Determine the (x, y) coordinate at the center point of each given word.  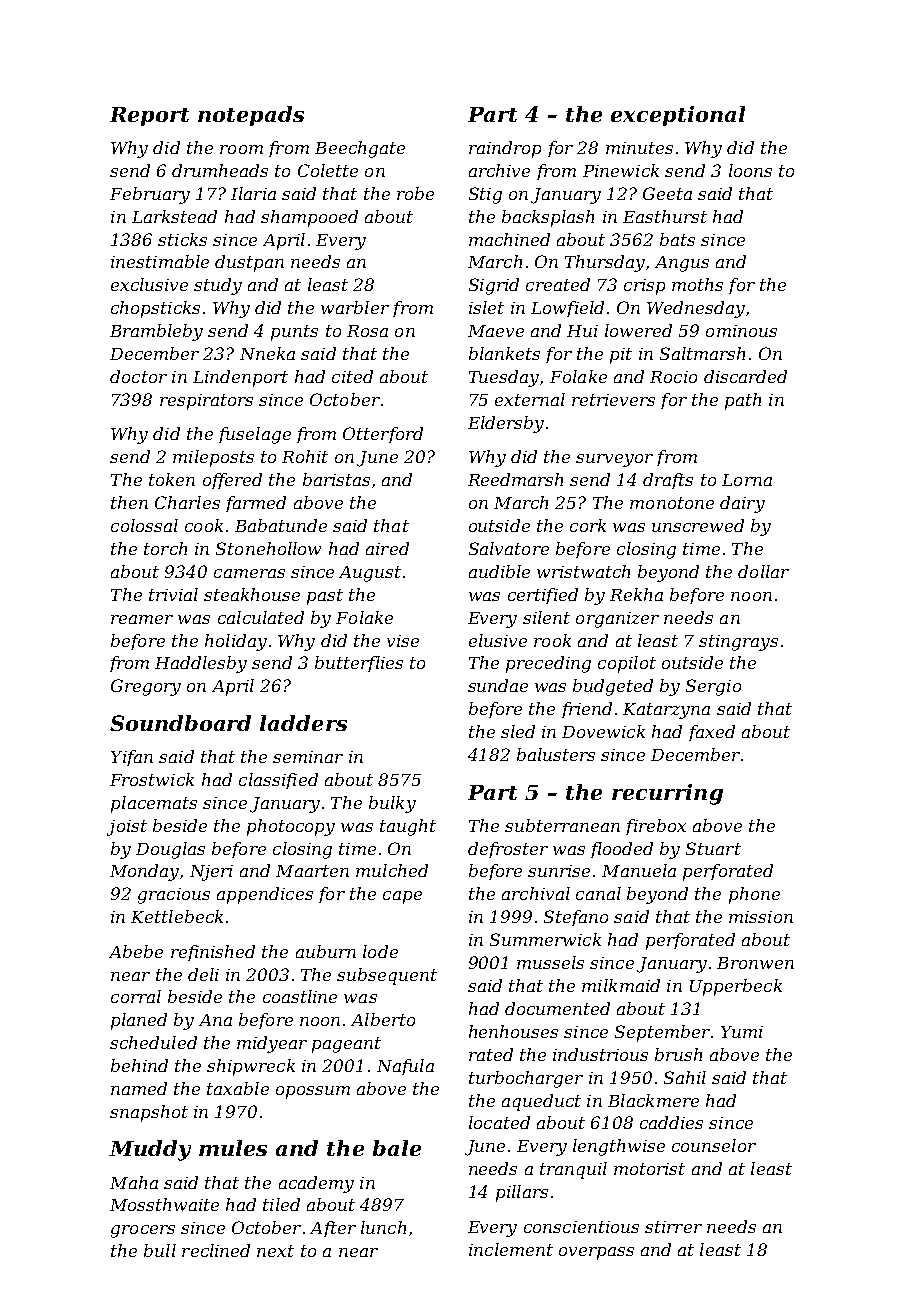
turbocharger (526, 1079)
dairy (742, 504)
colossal (144, 525)
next (275, 1251)
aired (387, 548)
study (218, 286)
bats (677, 239)
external (530, 399)
